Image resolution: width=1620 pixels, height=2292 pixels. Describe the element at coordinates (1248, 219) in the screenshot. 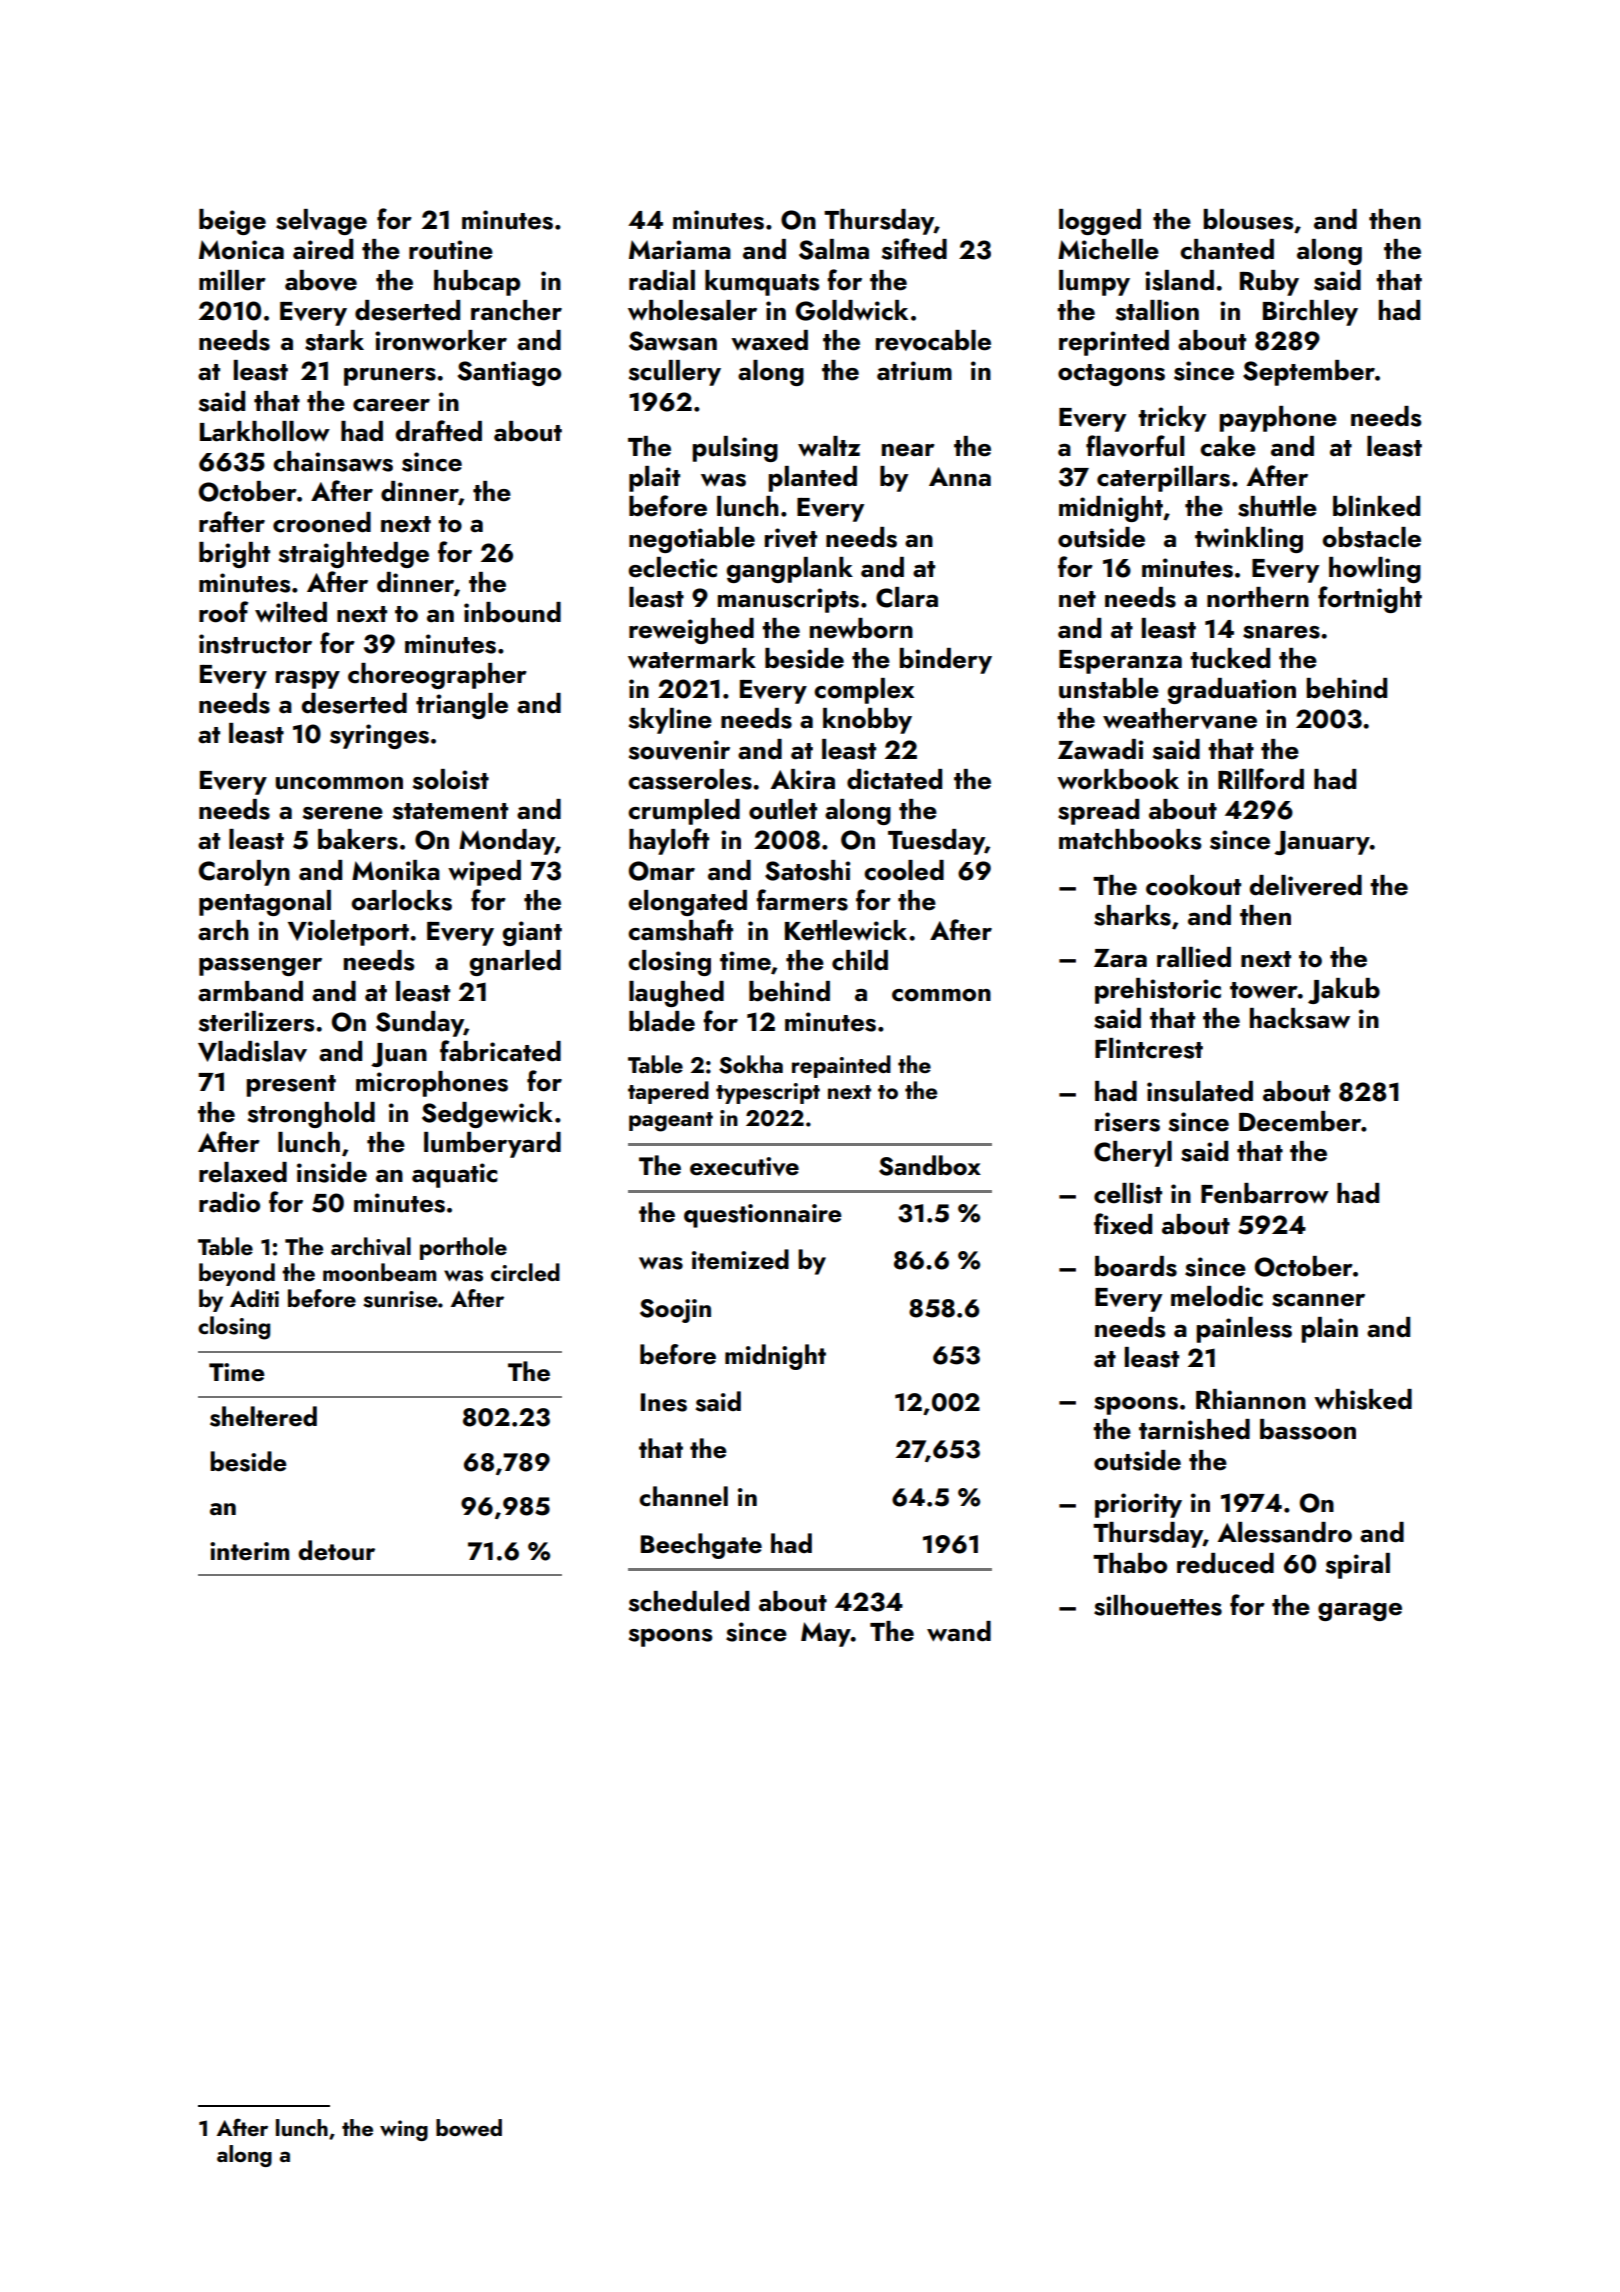

I see `blouses` at that location.
